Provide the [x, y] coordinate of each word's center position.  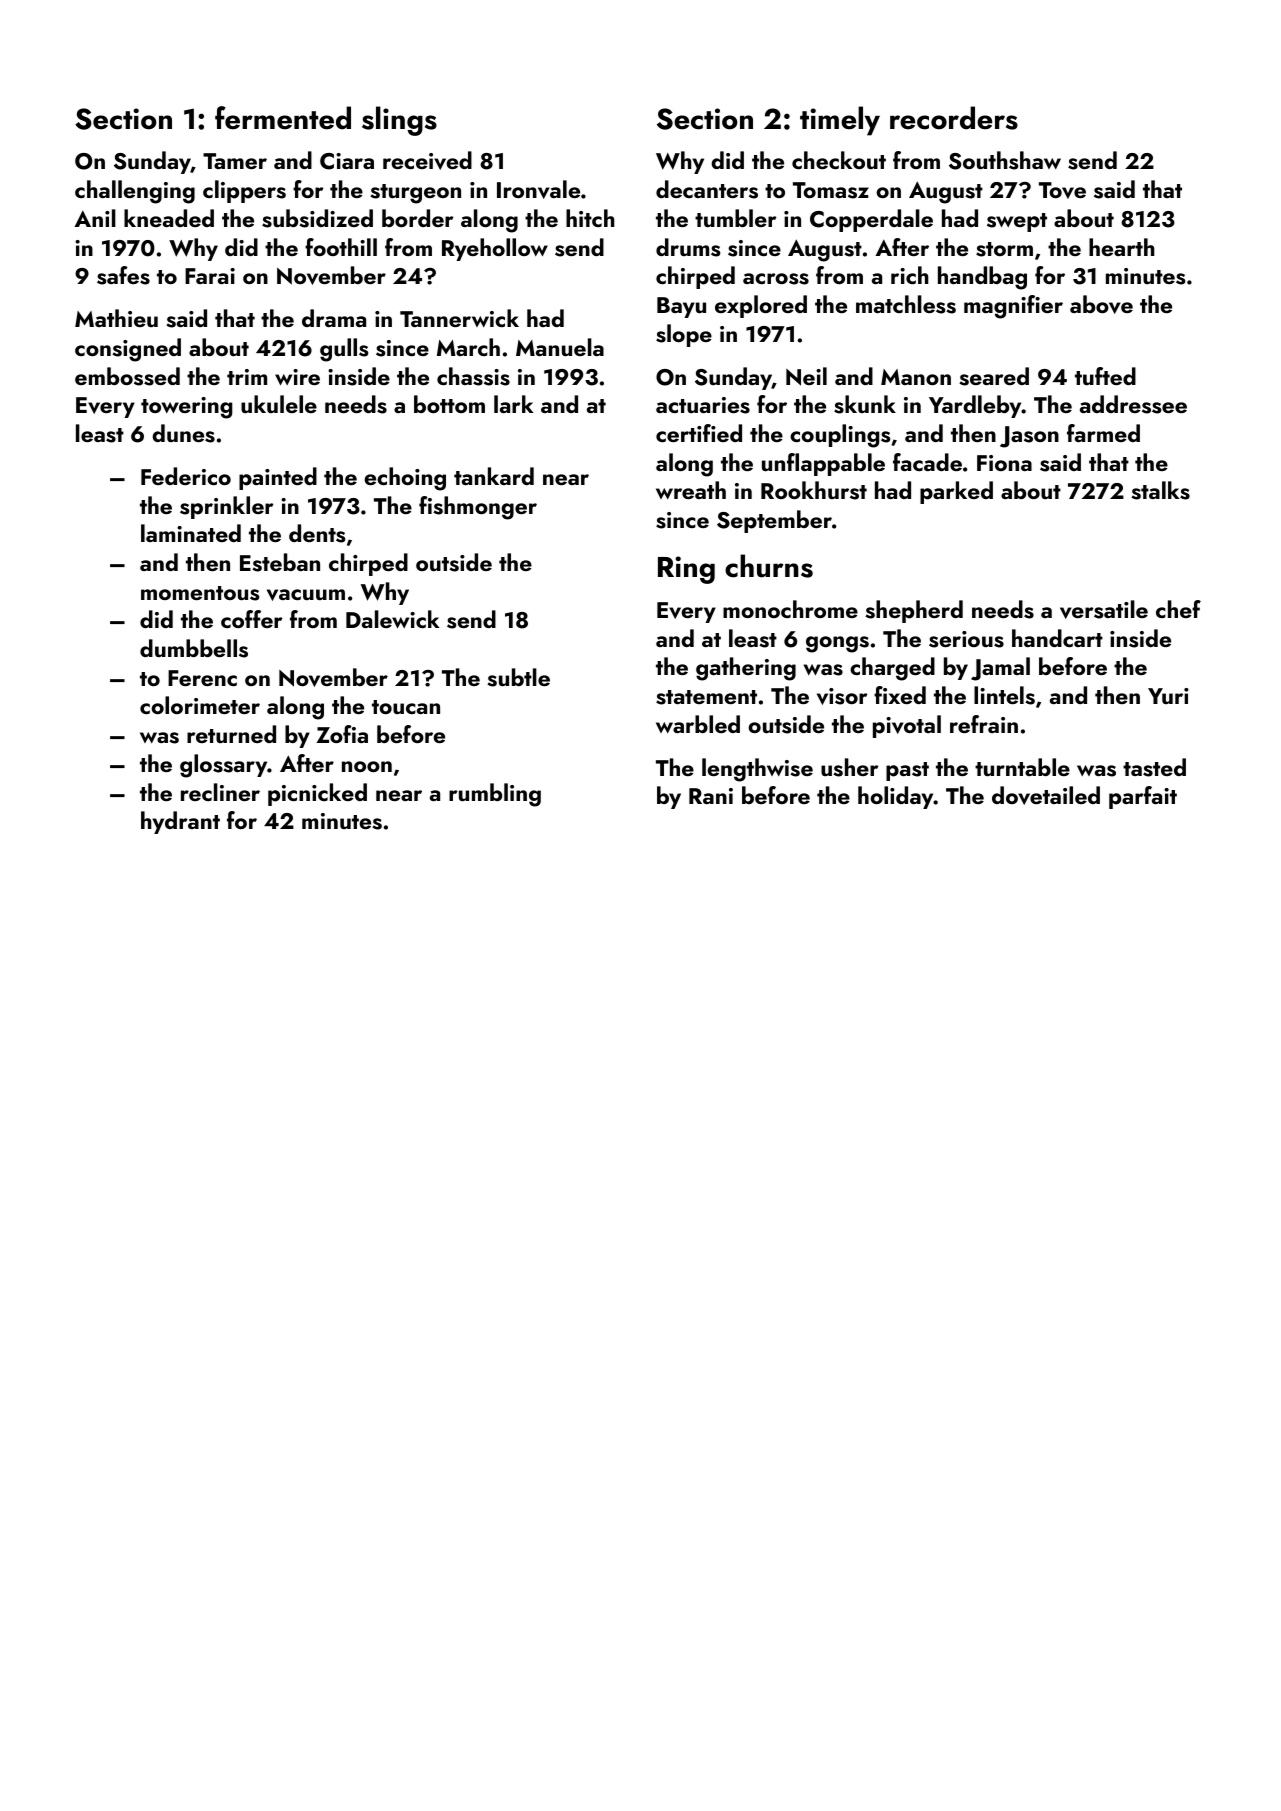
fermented [283, 118]
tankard [494, 476]
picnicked [317, 794]
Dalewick [392, 619]
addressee [1133, 404]
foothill [341, 247]
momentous [200, 593]
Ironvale [538, 189]
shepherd [914, 611]
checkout [839, 160]
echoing [405, 479]
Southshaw [1005, 160]
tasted [1154, 767]
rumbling [495, 795]
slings [399, 121]
